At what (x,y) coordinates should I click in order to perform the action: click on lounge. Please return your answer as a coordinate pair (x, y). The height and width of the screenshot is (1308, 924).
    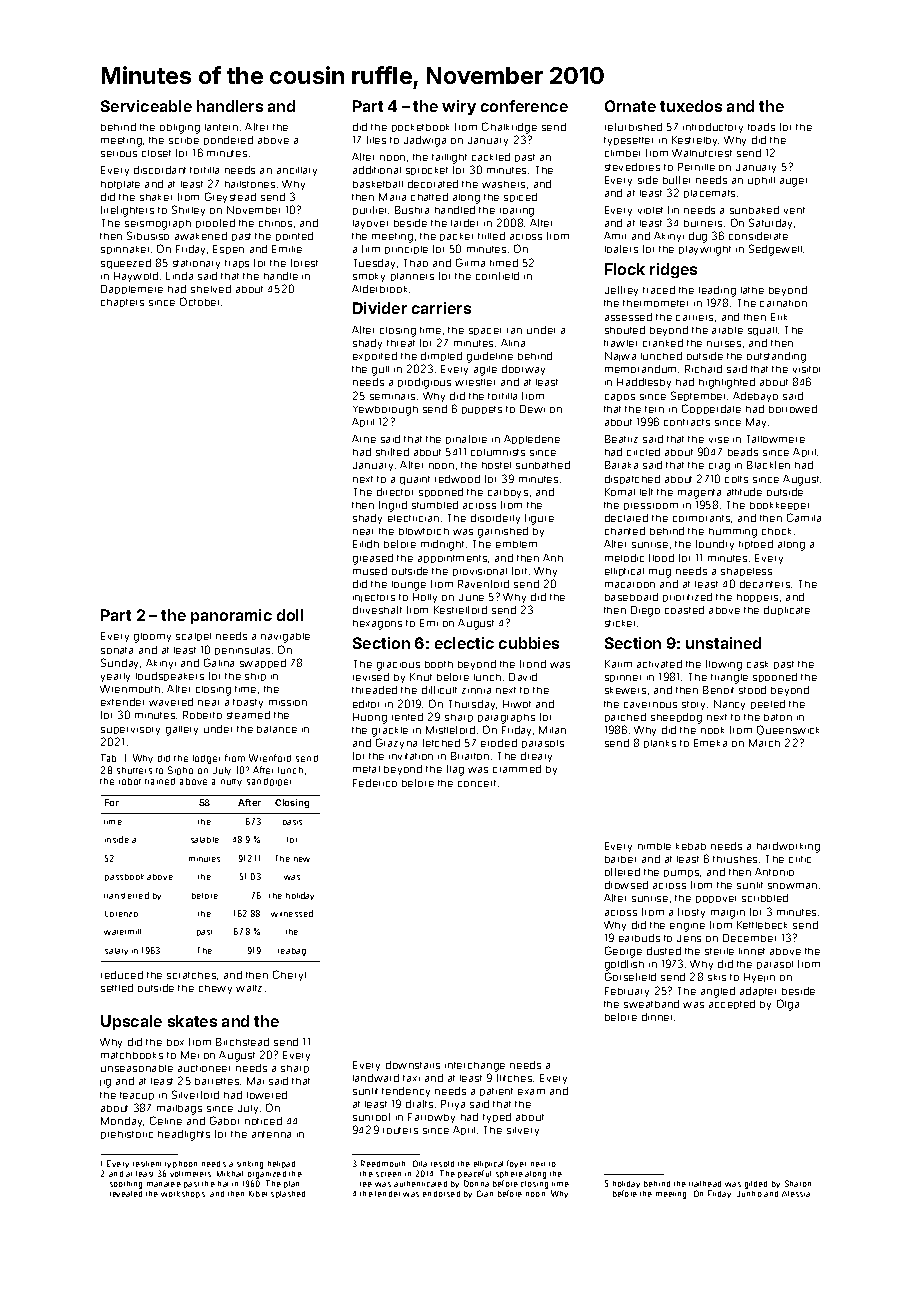
    Looking at the image, I should click on (409, 586).
